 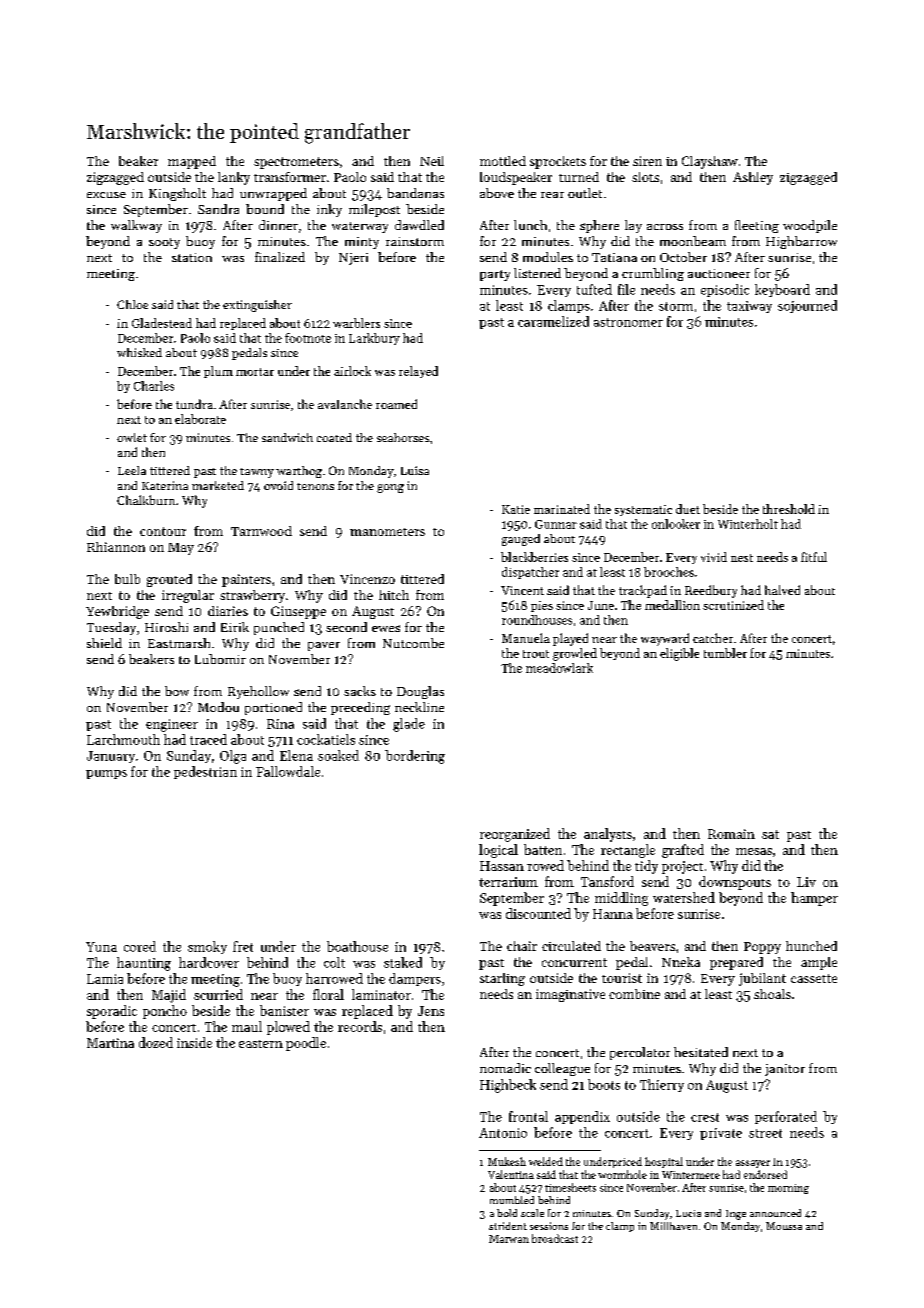 What do you see at coordinates (530, 225) in the screenshot?
I see `lunch` at bounding box center [530, 225].
